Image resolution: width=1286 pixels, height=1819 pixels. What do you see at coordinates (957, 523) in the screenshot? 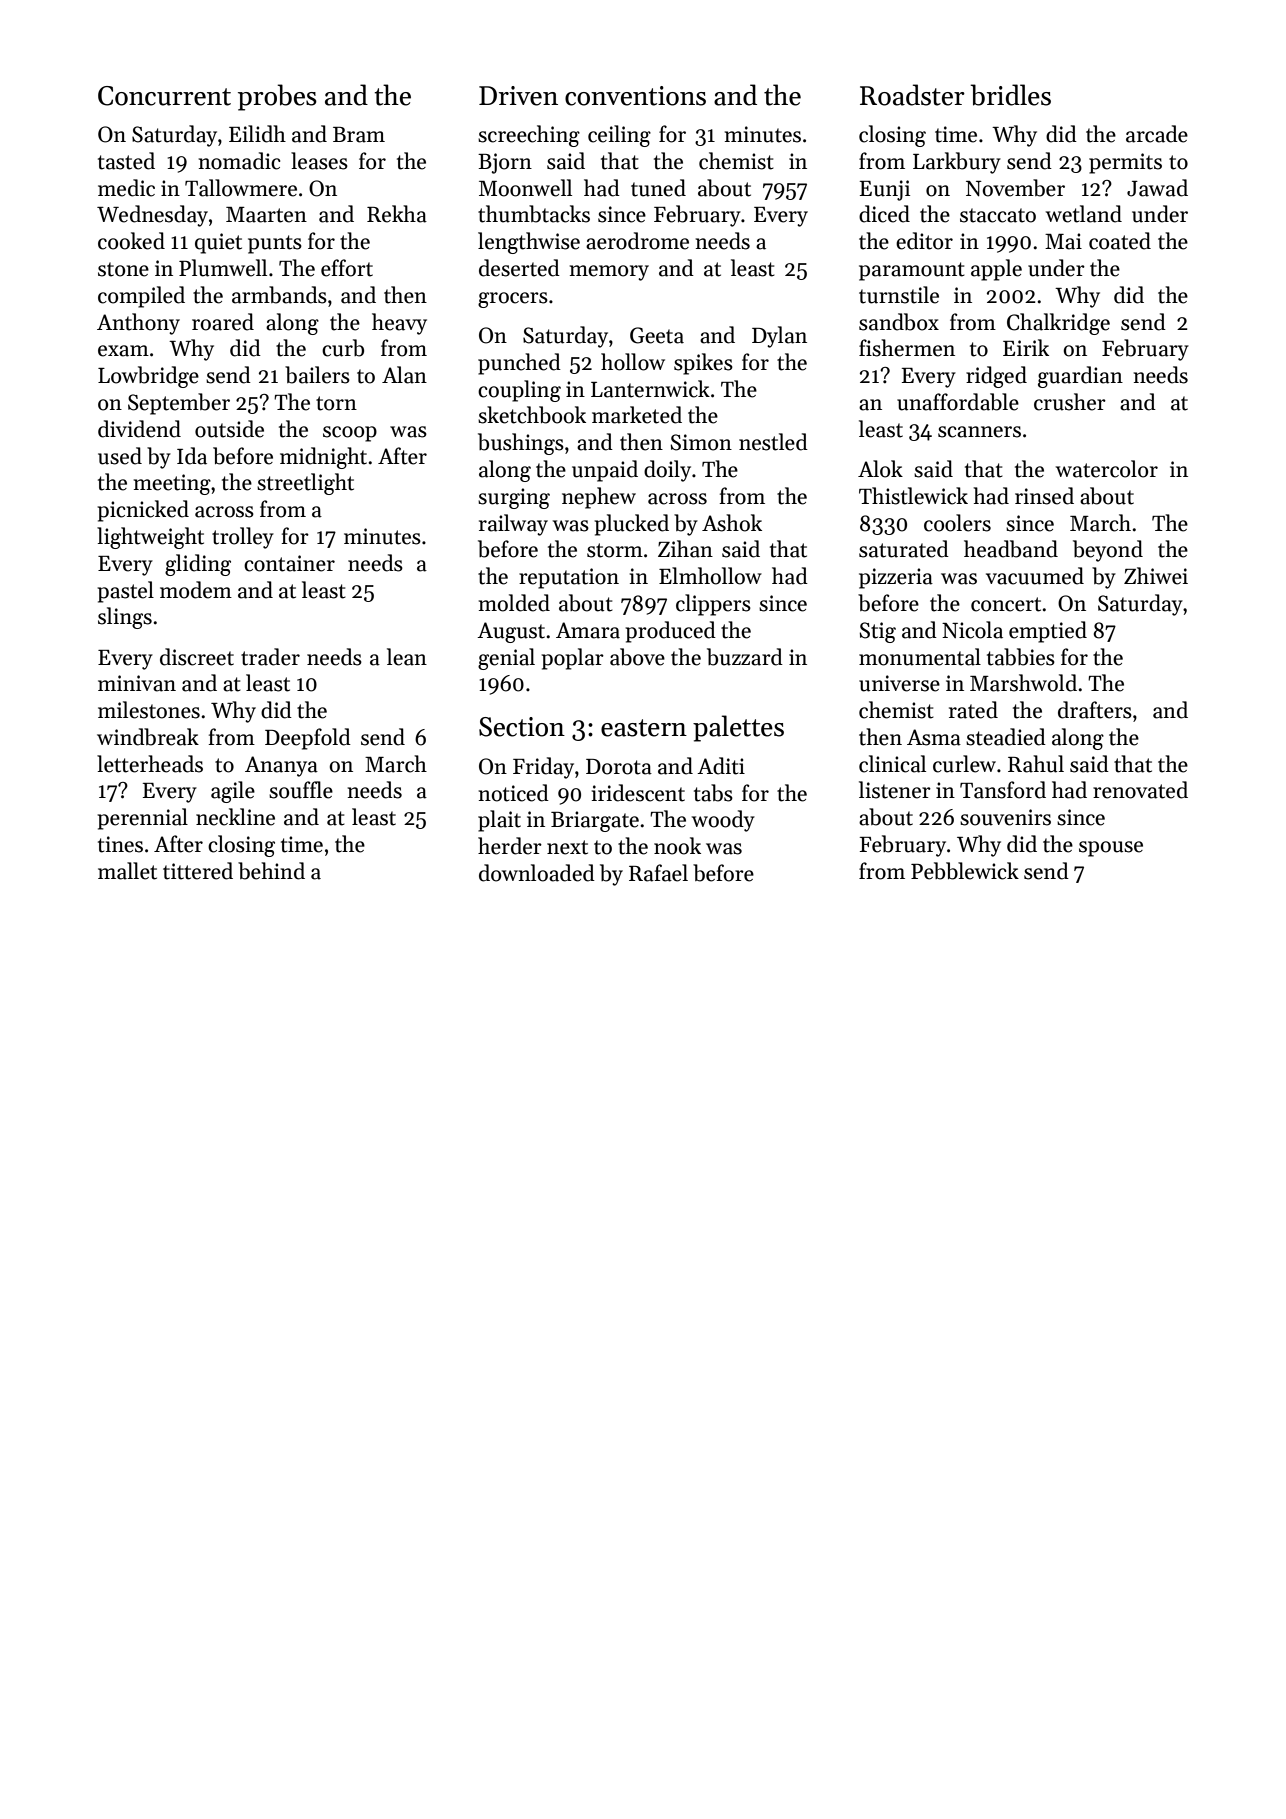
I see `coolers` at bounding box center [957, 523].
